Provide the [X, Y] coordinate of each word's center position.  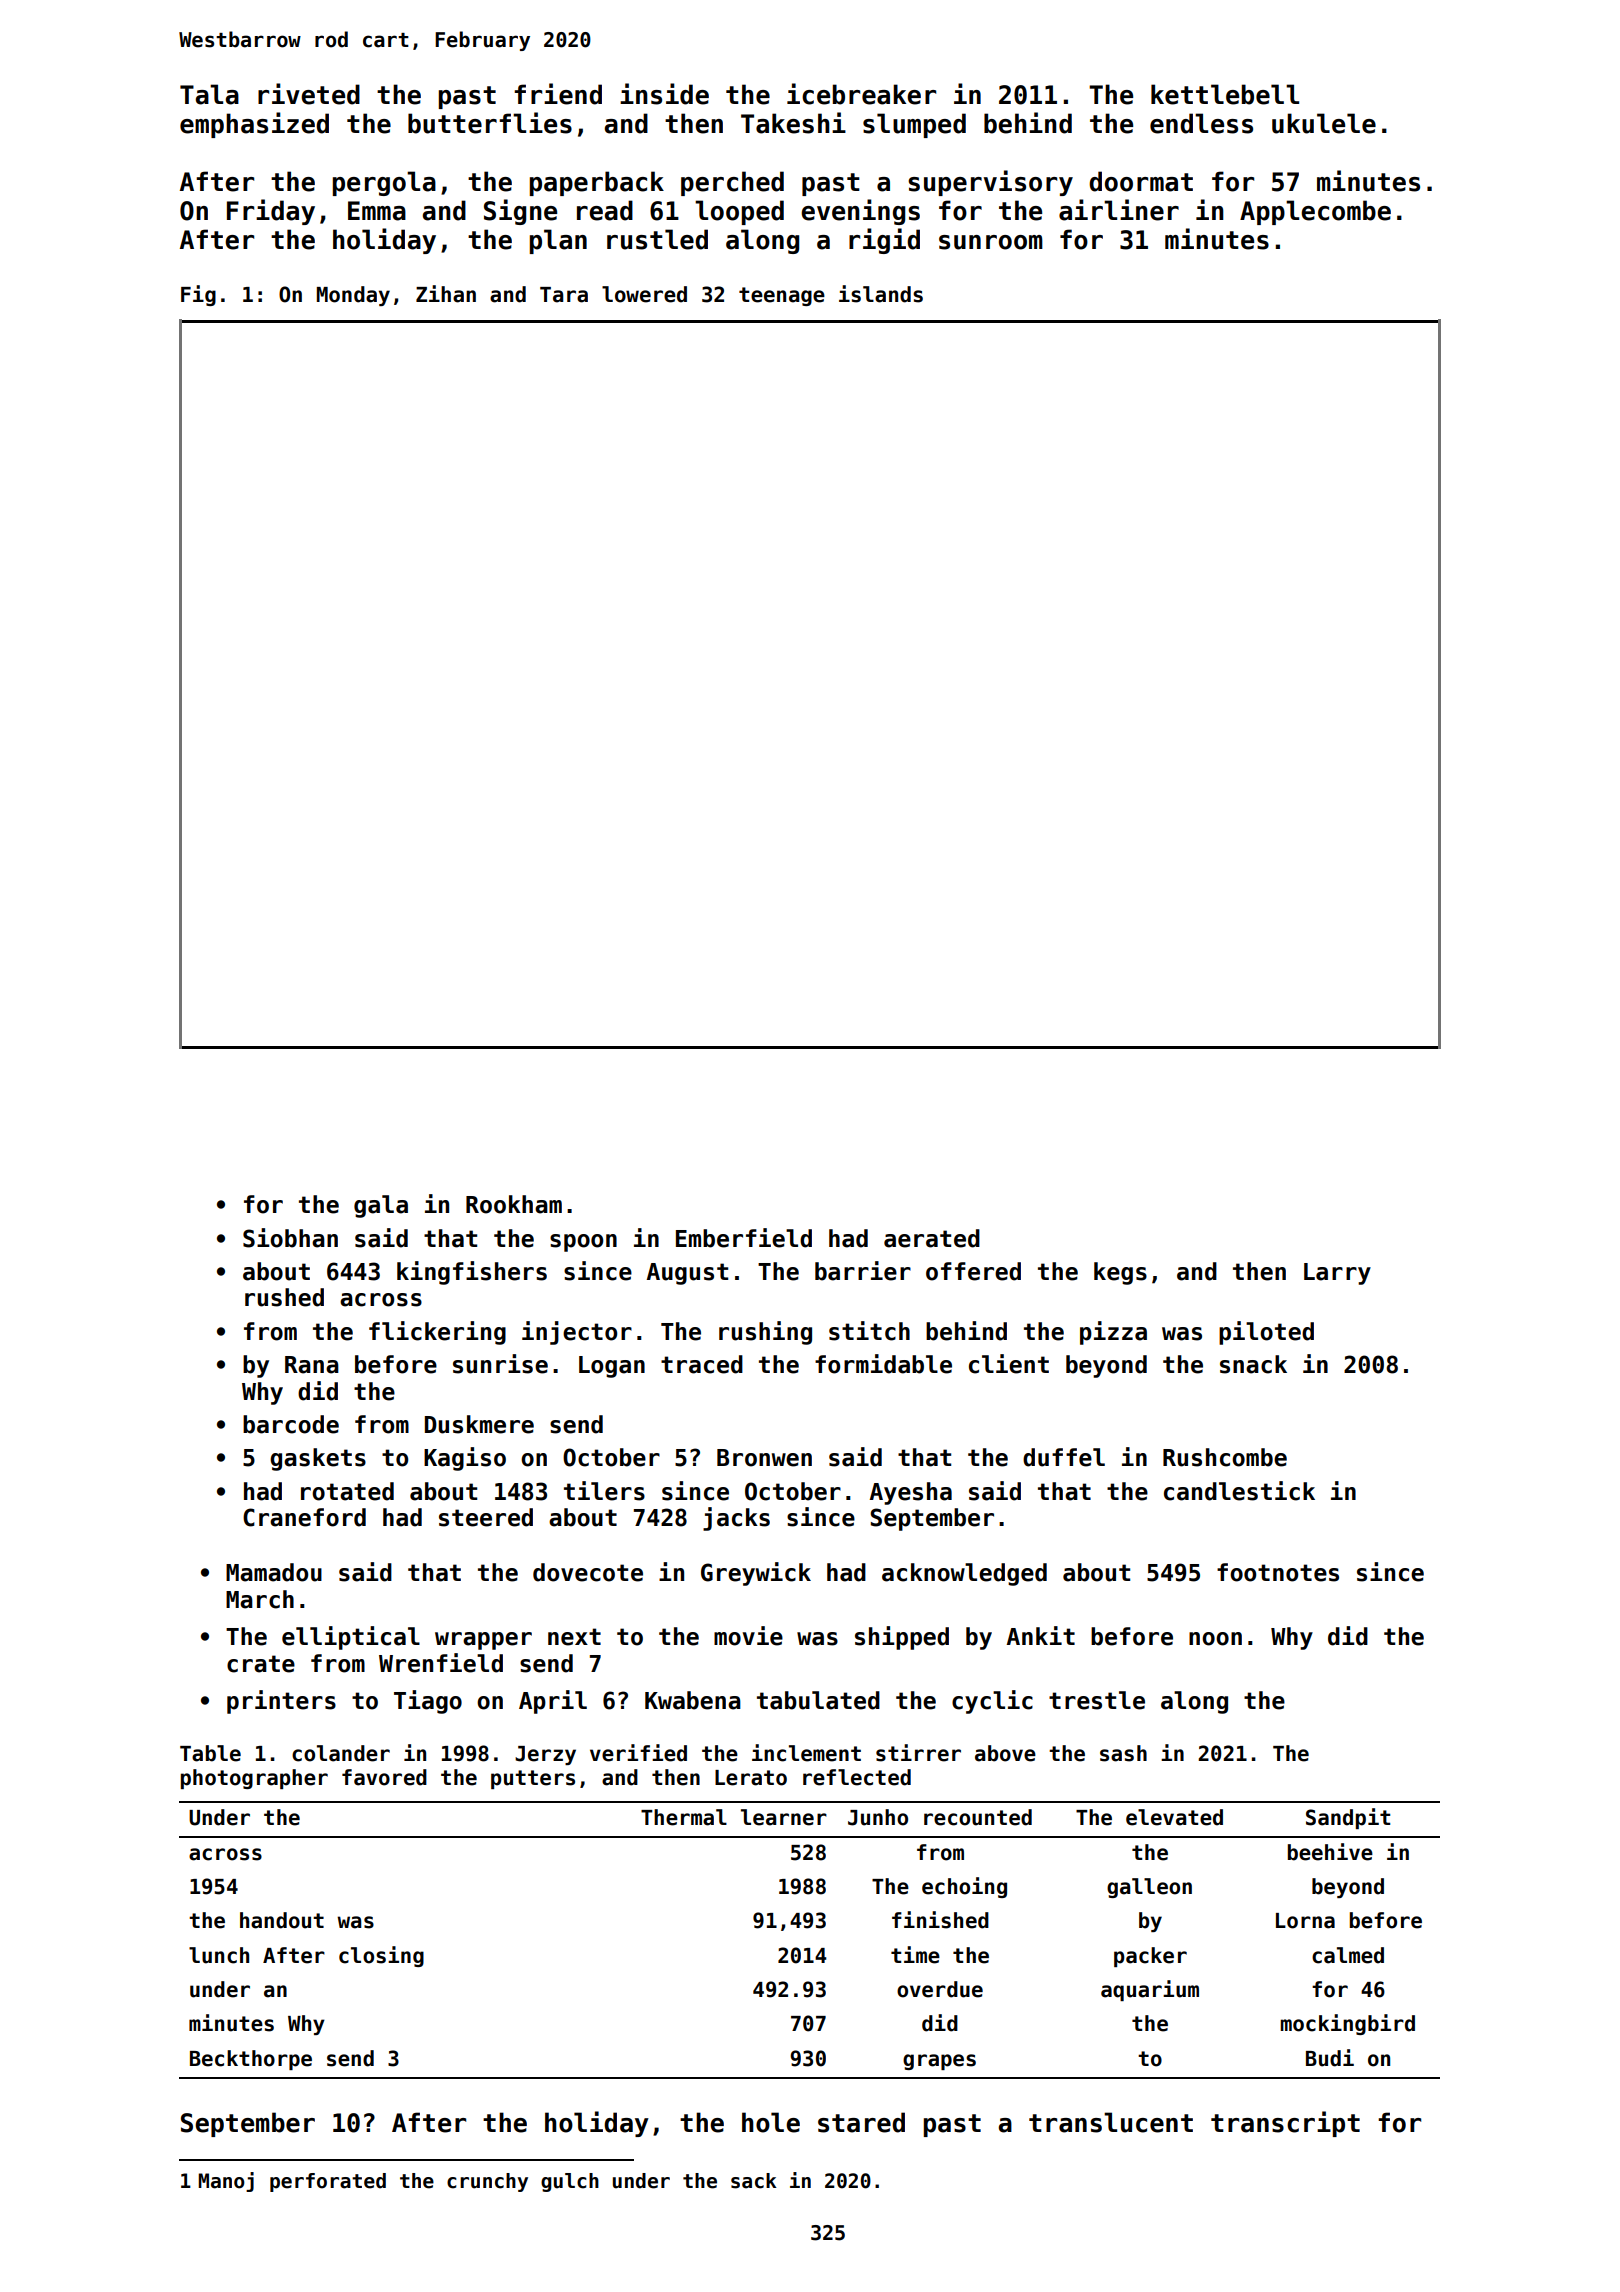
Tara [564, 295]
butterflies [490, 123]
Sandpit [1348, 1818]
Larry [1337, 1274]
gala [381, 1206]
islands [881, 294]
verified [638, 1753]
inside [664, 94]
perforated [328, 2182]
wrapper [483, 1641]
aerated [932, 1238]
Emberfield [744, 1238]
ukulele [1324, 123]
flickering [437, 1333]
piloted [1266, 1333]
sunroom [991, 242]
